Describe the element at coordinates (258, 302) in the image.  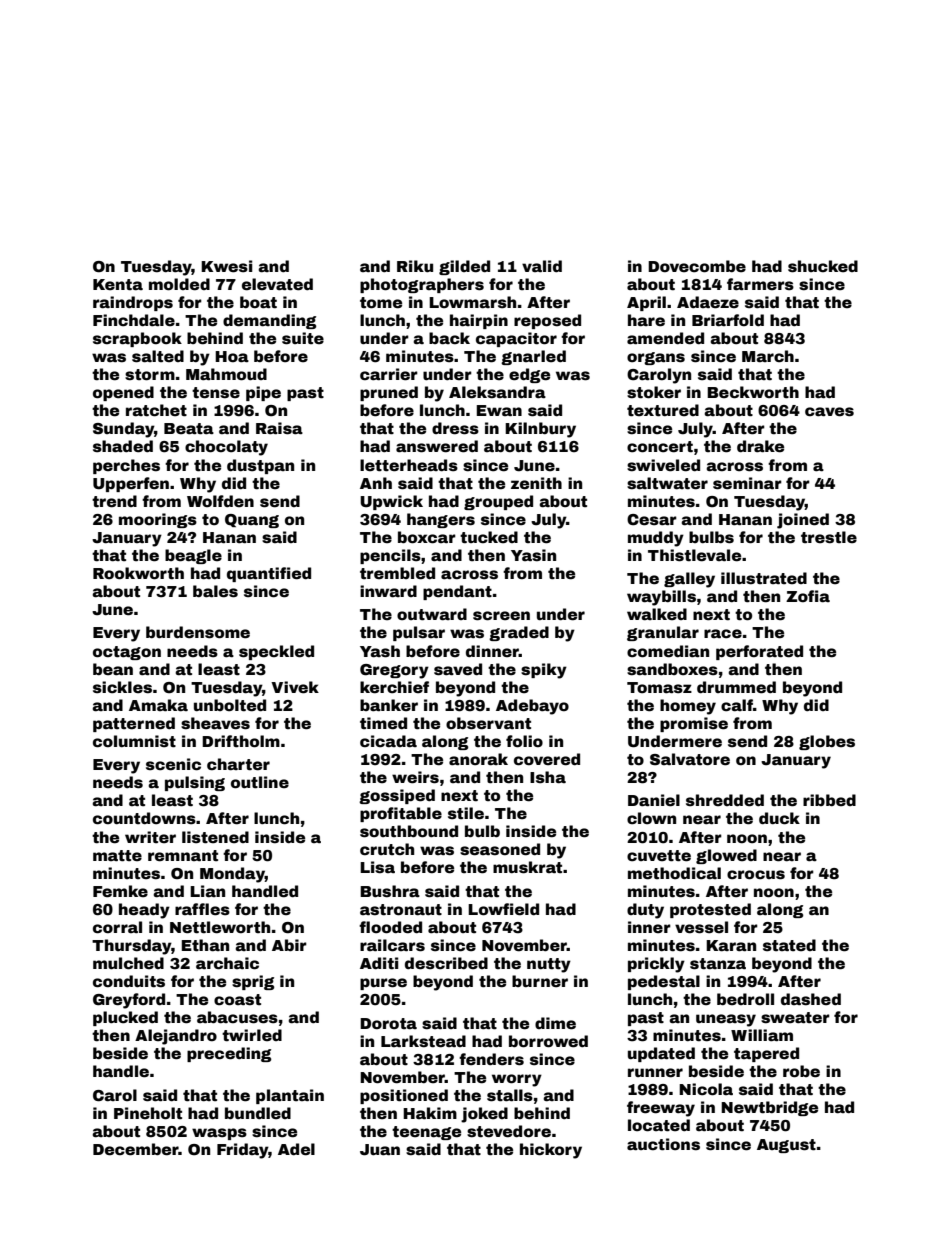
I see `boat` at that location.
